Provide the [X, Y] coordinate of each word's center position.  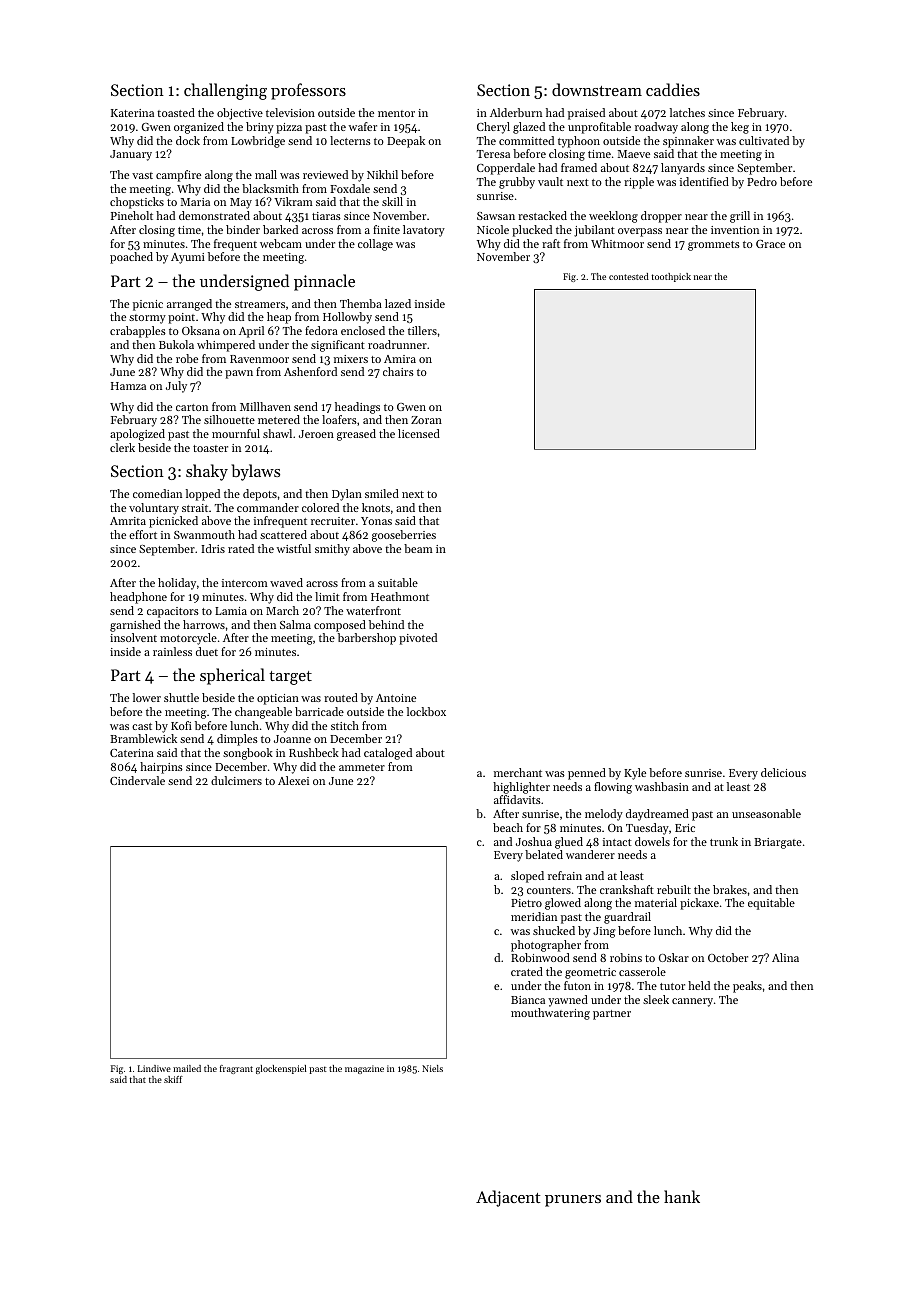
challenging [225, 91]
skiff [173, 1079]
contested [629, 276]
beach [508, 827]
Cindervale [137, 780]
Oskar [674, 957]
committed [526, 140]
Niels [432, 1068]
